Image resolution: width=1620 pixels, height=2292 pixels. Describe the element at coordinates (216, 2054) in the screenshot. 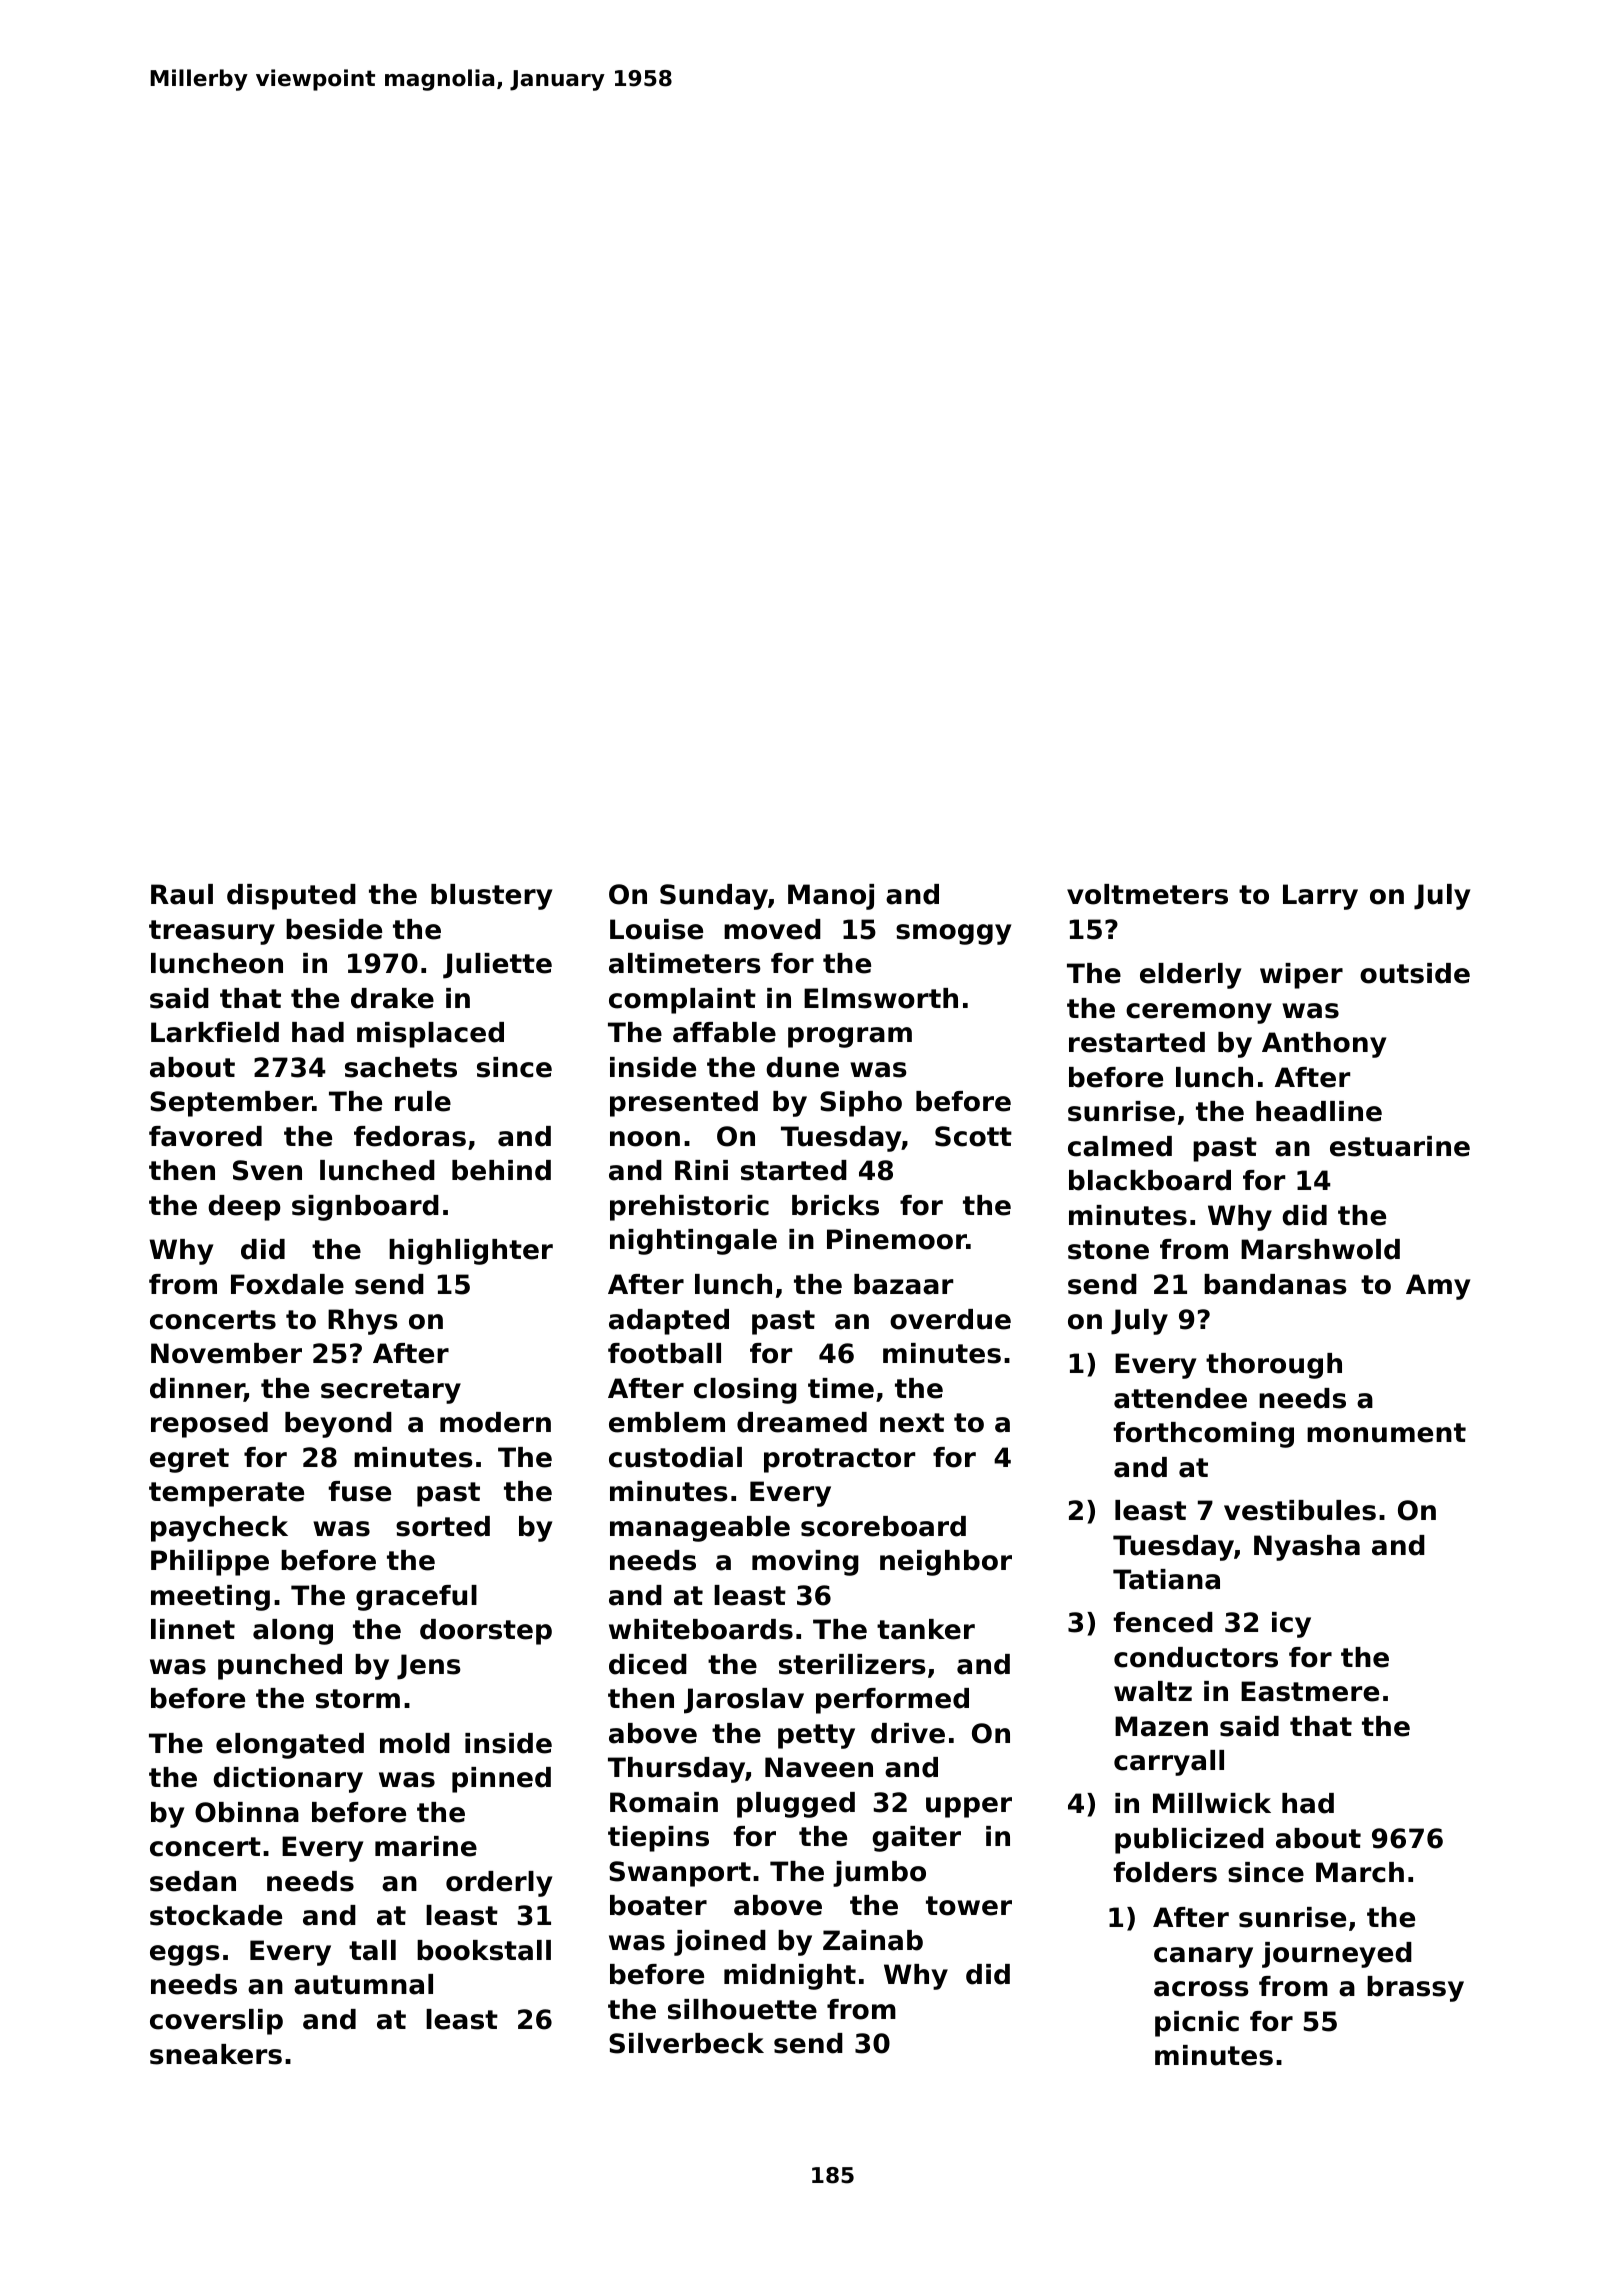

I see `sneakers` at that location.
